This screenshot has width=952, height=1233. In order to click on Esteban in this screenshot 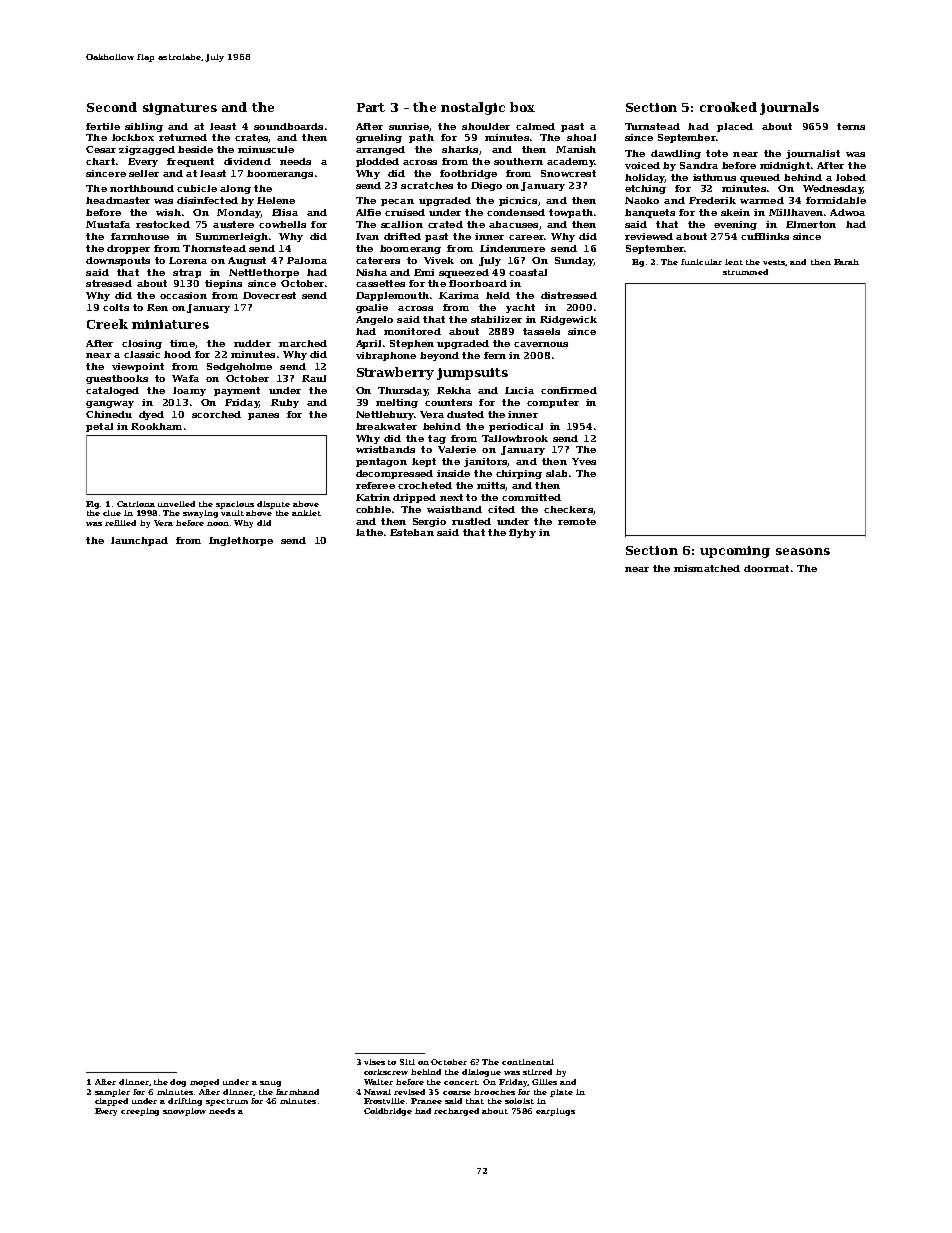, I will do `click(412, 532)`.
